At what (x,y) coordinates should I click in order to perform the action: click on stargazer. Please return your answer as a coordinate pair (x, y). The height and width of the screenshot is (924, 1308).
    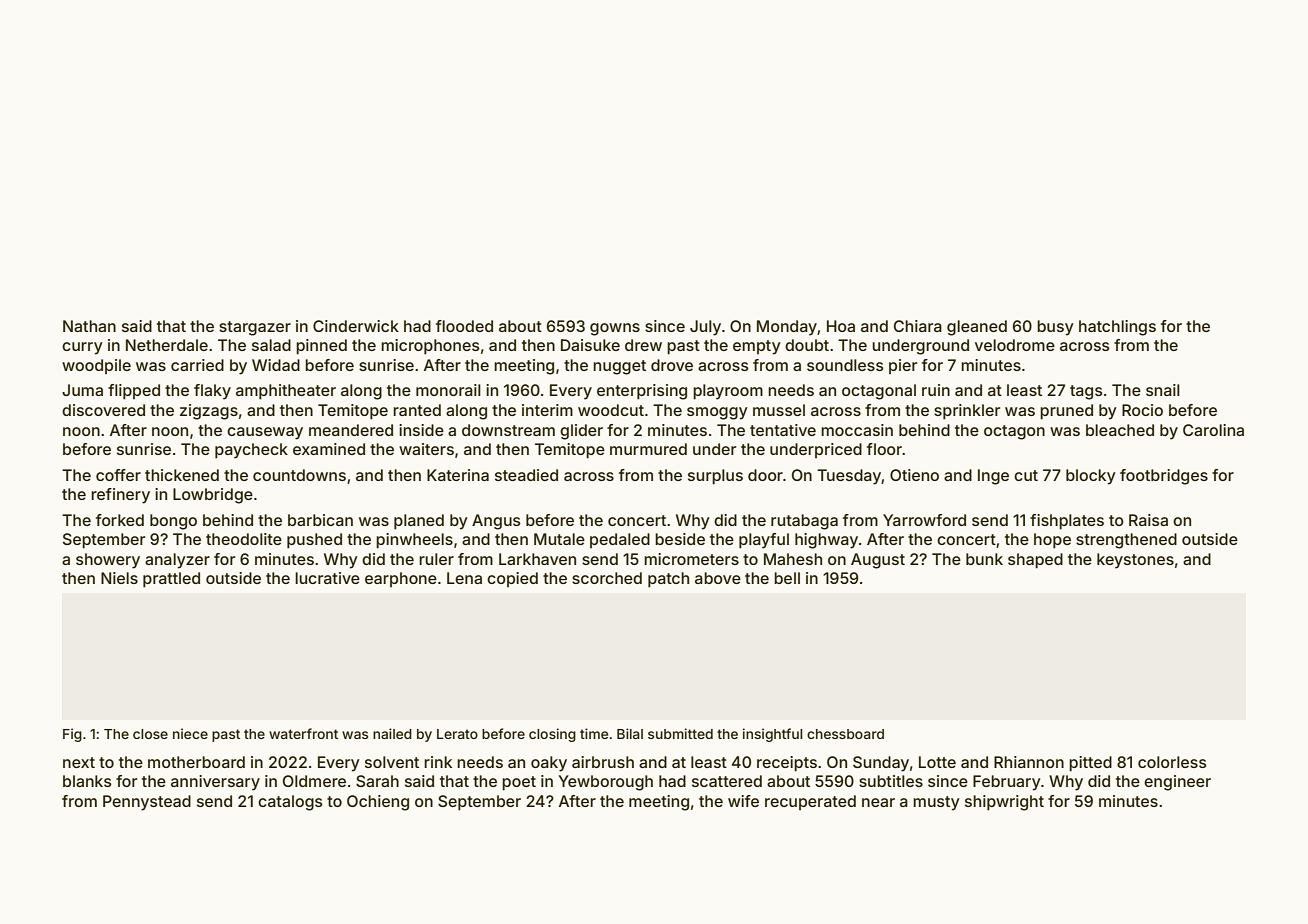
    Looking at the image, I should click on (255, 328).
